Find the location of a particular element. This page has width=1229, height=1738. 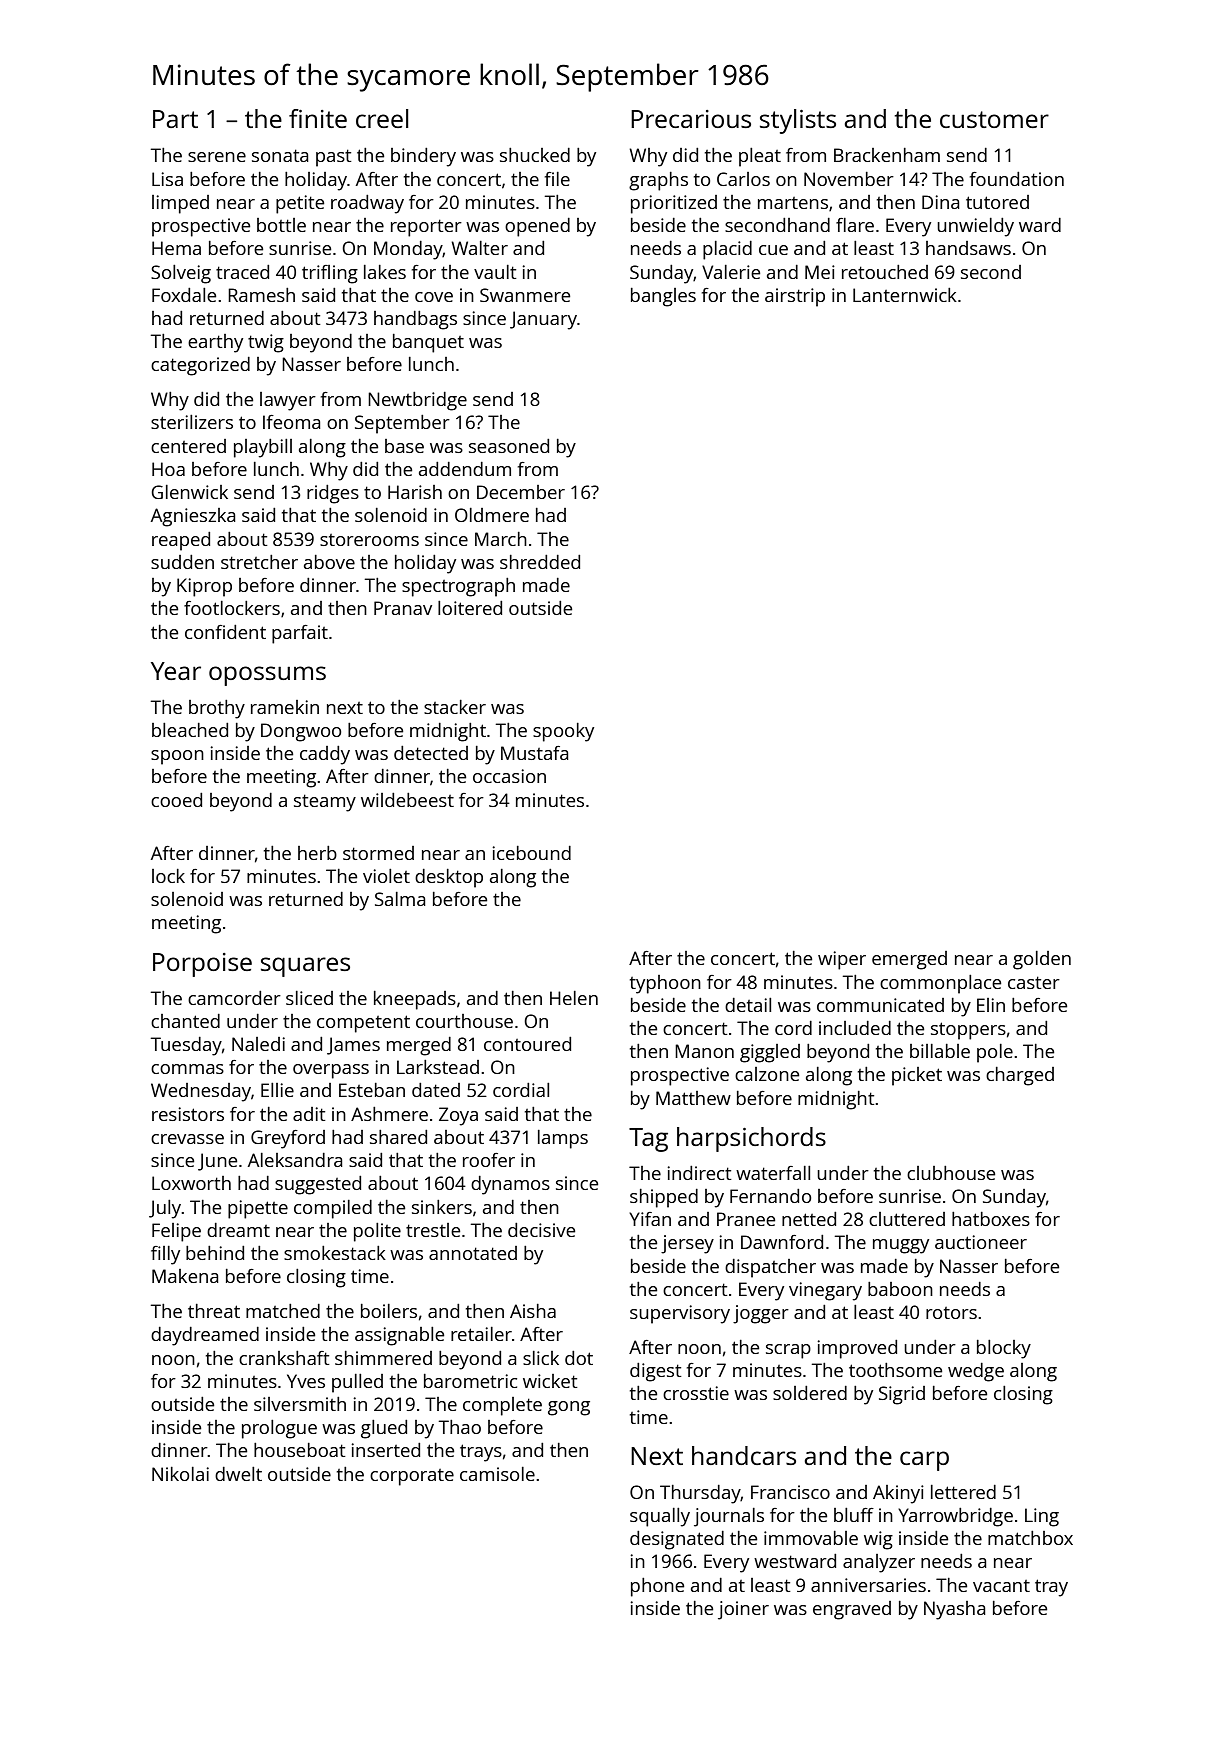

wiper is located at coordinates (842, 960).
